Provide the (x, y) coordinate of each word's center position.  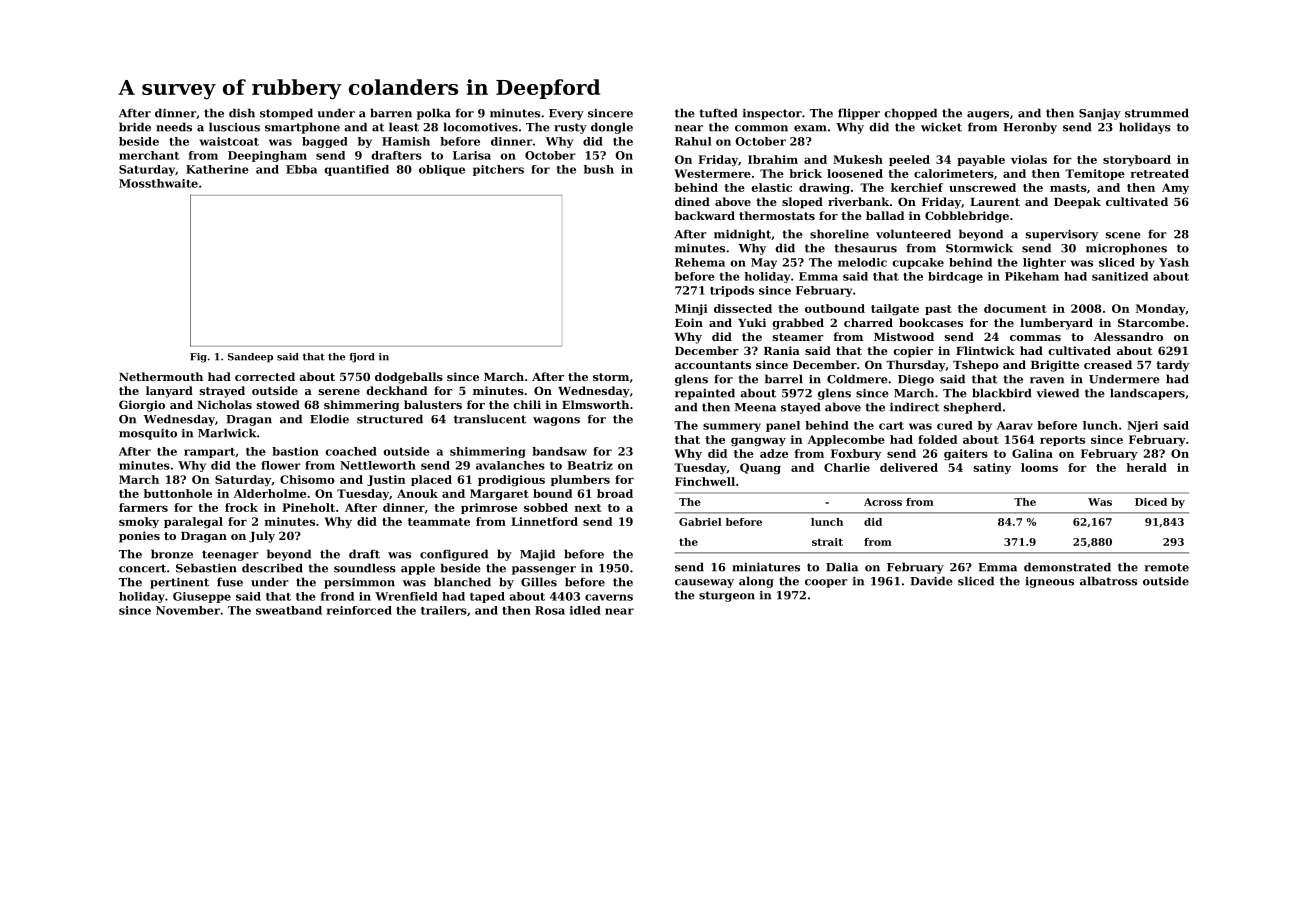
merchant (149, 155)
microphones (1126, 249)
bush (599, 169)
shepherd (973, 408)
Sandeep (250, 358)
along (756, 582)
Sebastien (206, 568)
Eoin (689, 322)
